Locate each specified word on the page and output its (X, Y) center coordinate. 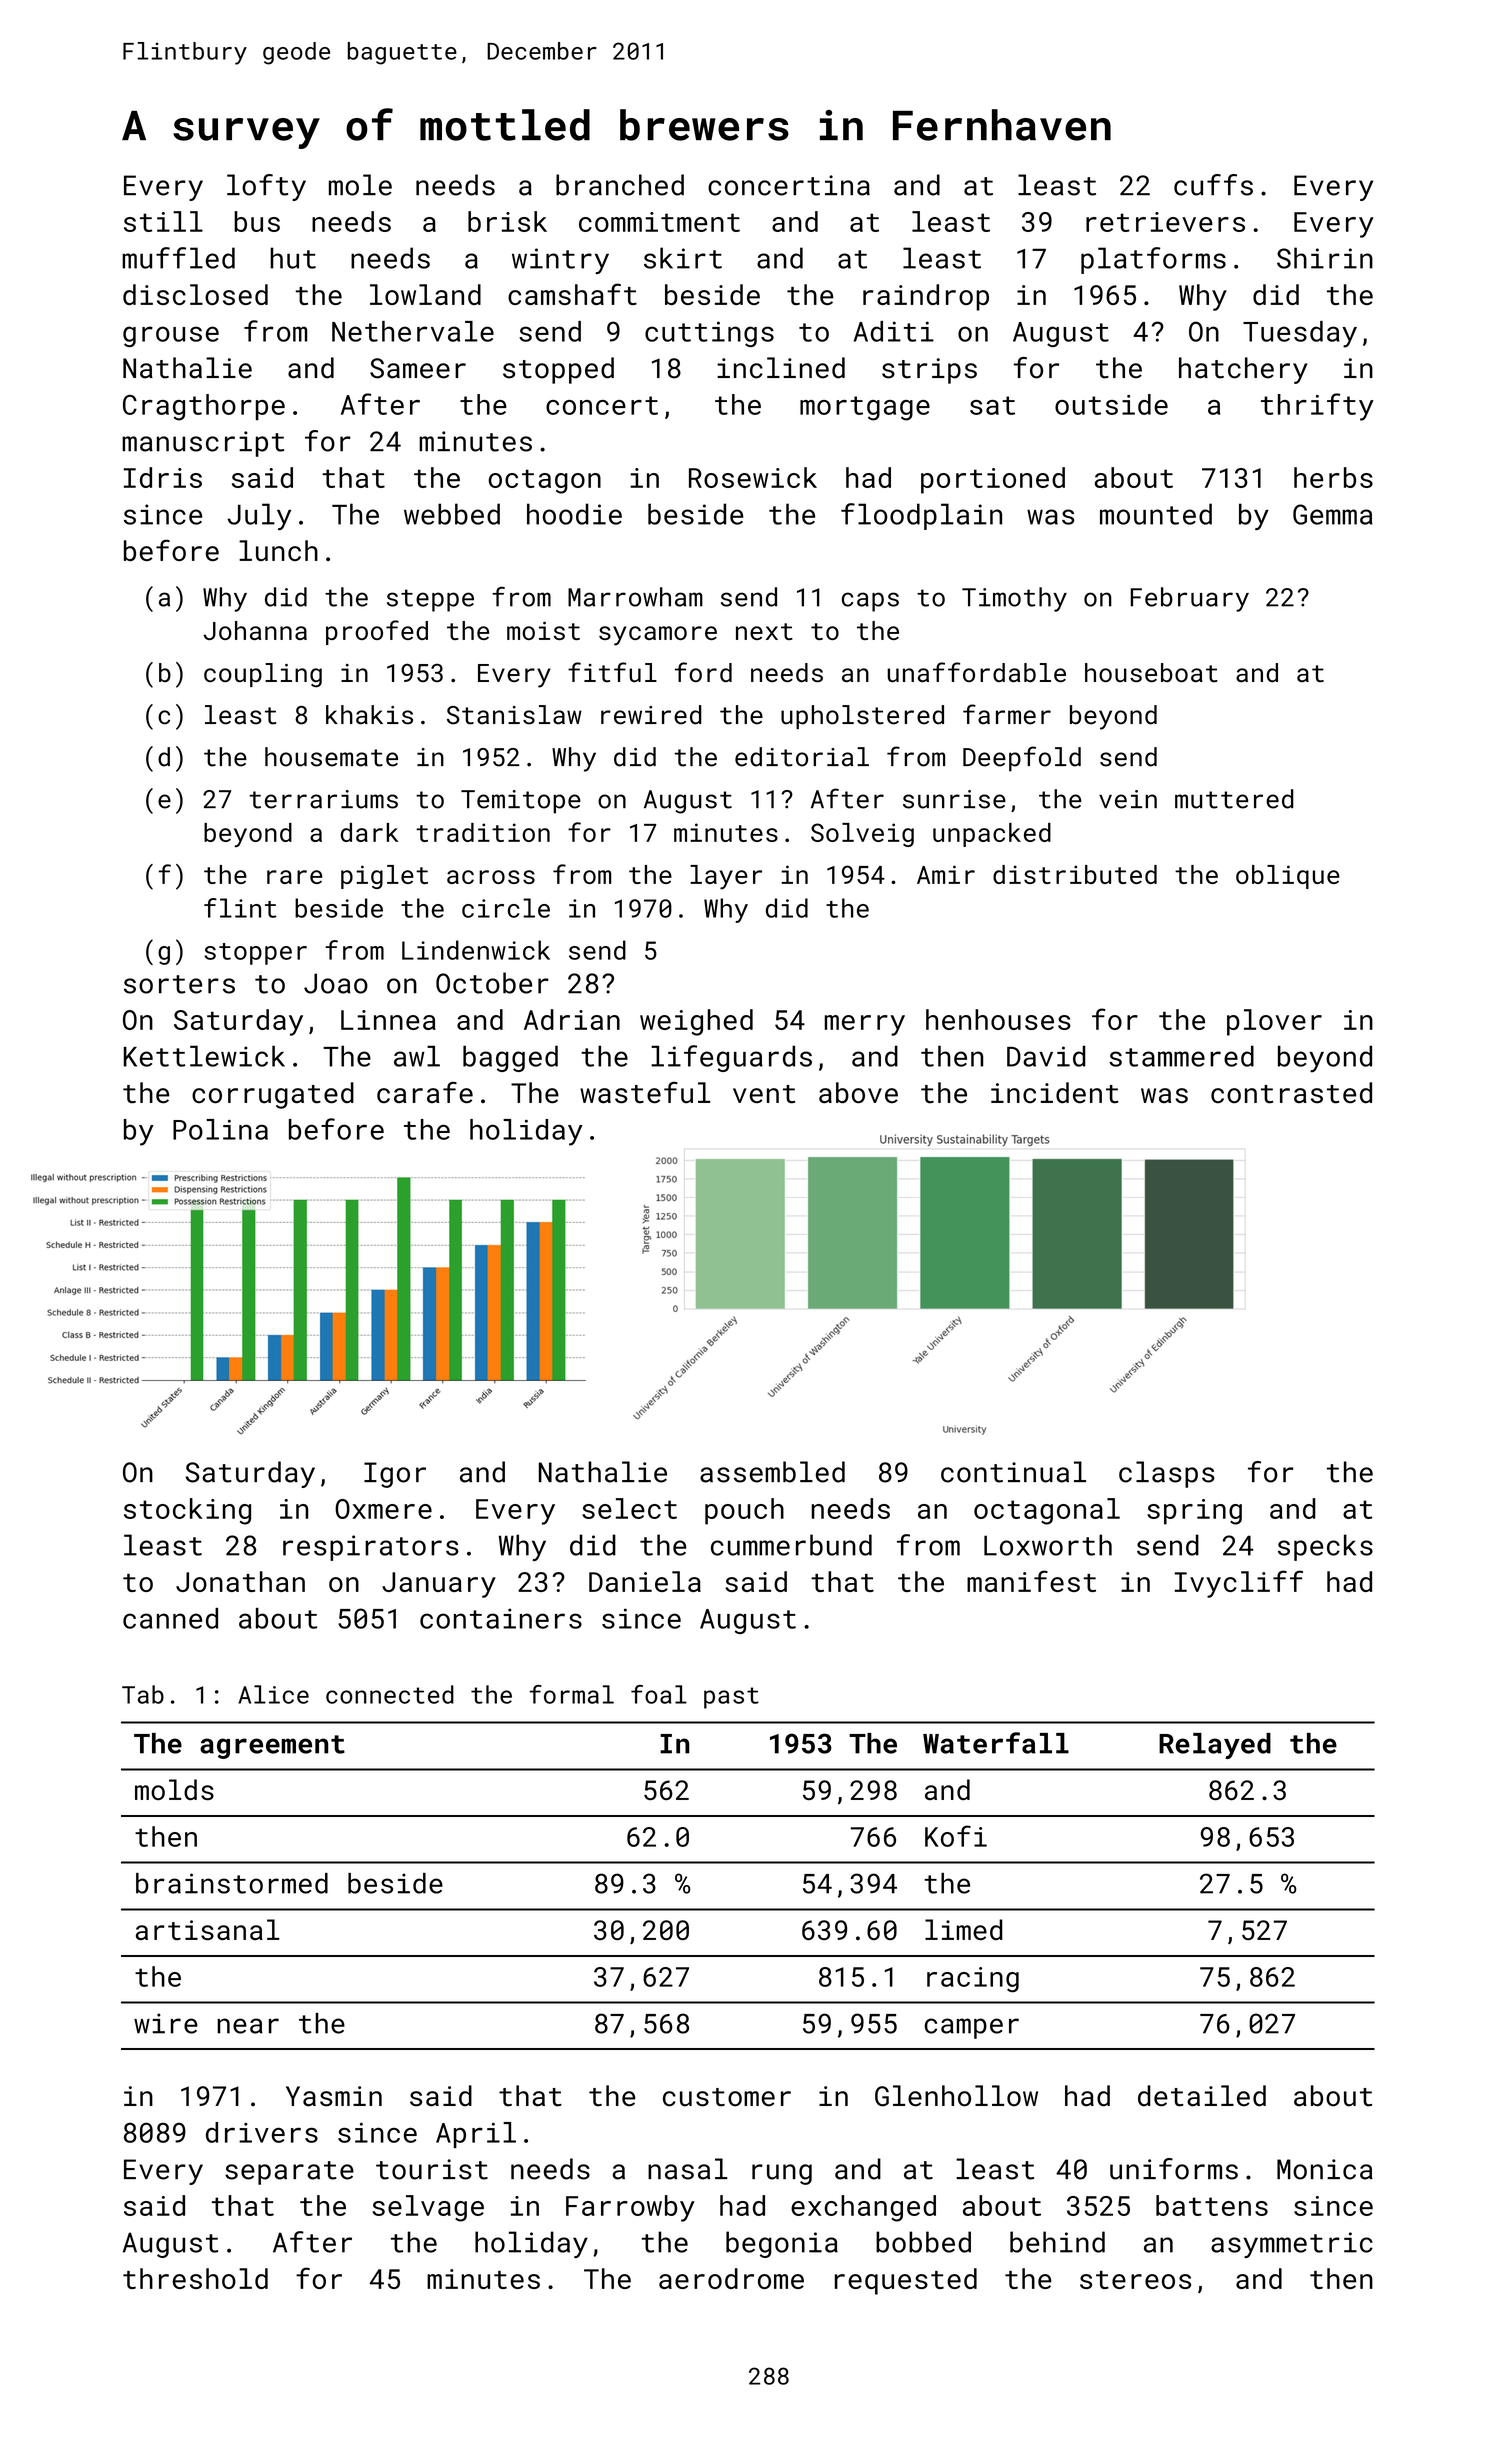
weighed (696, 1022)
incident (1055, 1093)
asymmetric (1292, 2245)
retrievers (1165, 222)
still (163, 221)
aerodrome (731, 2278)
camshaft (572, 294)
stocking (187, 1511)
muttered (1234, 799)
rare (294, 877)
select (629, 1508)
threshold (195, 2278)
